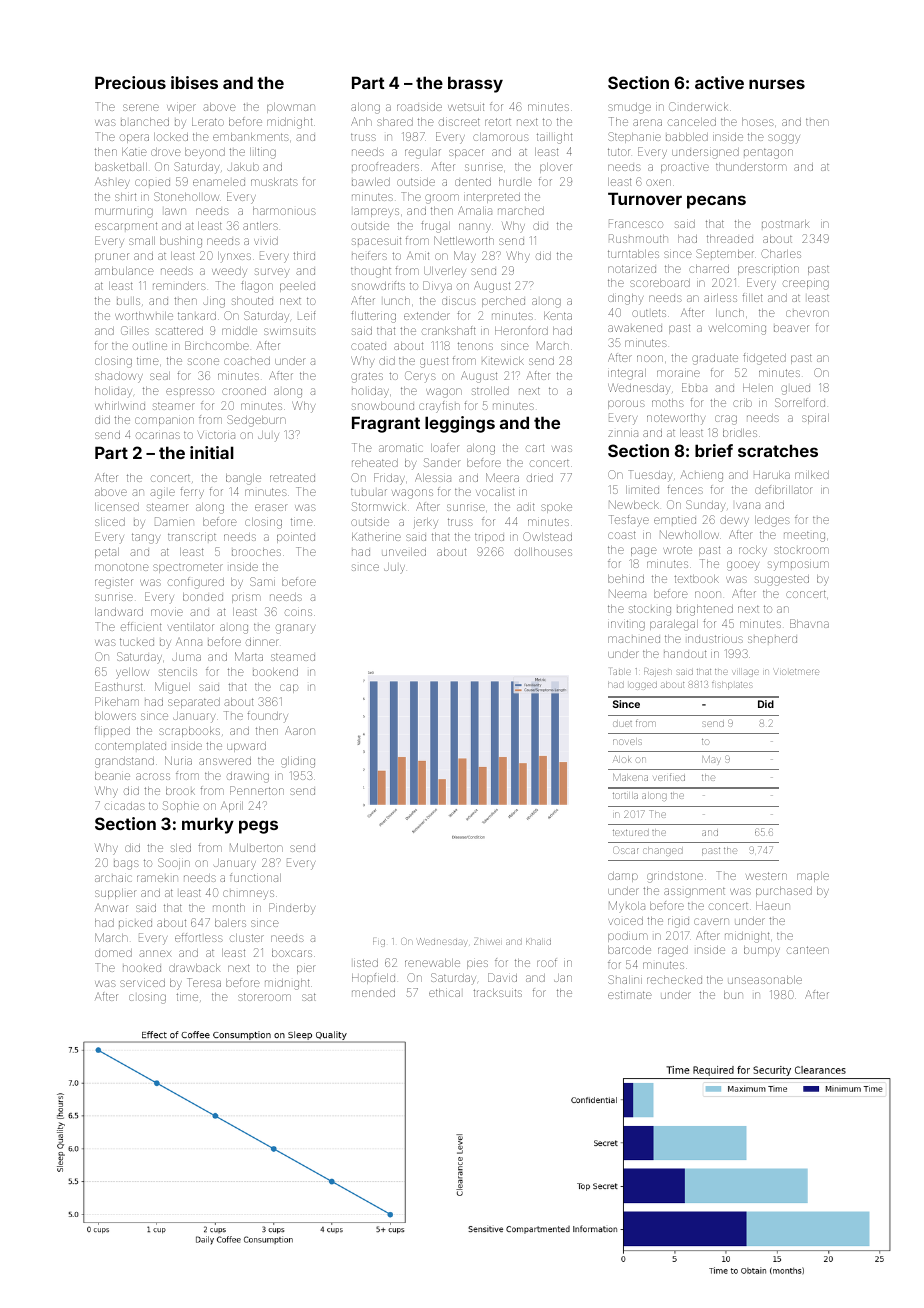 The width and height of the screenshot is (924, 1308). Describe the element at coordinates (497, 993) in the screenshot. I see `tracksuits` at that location.
